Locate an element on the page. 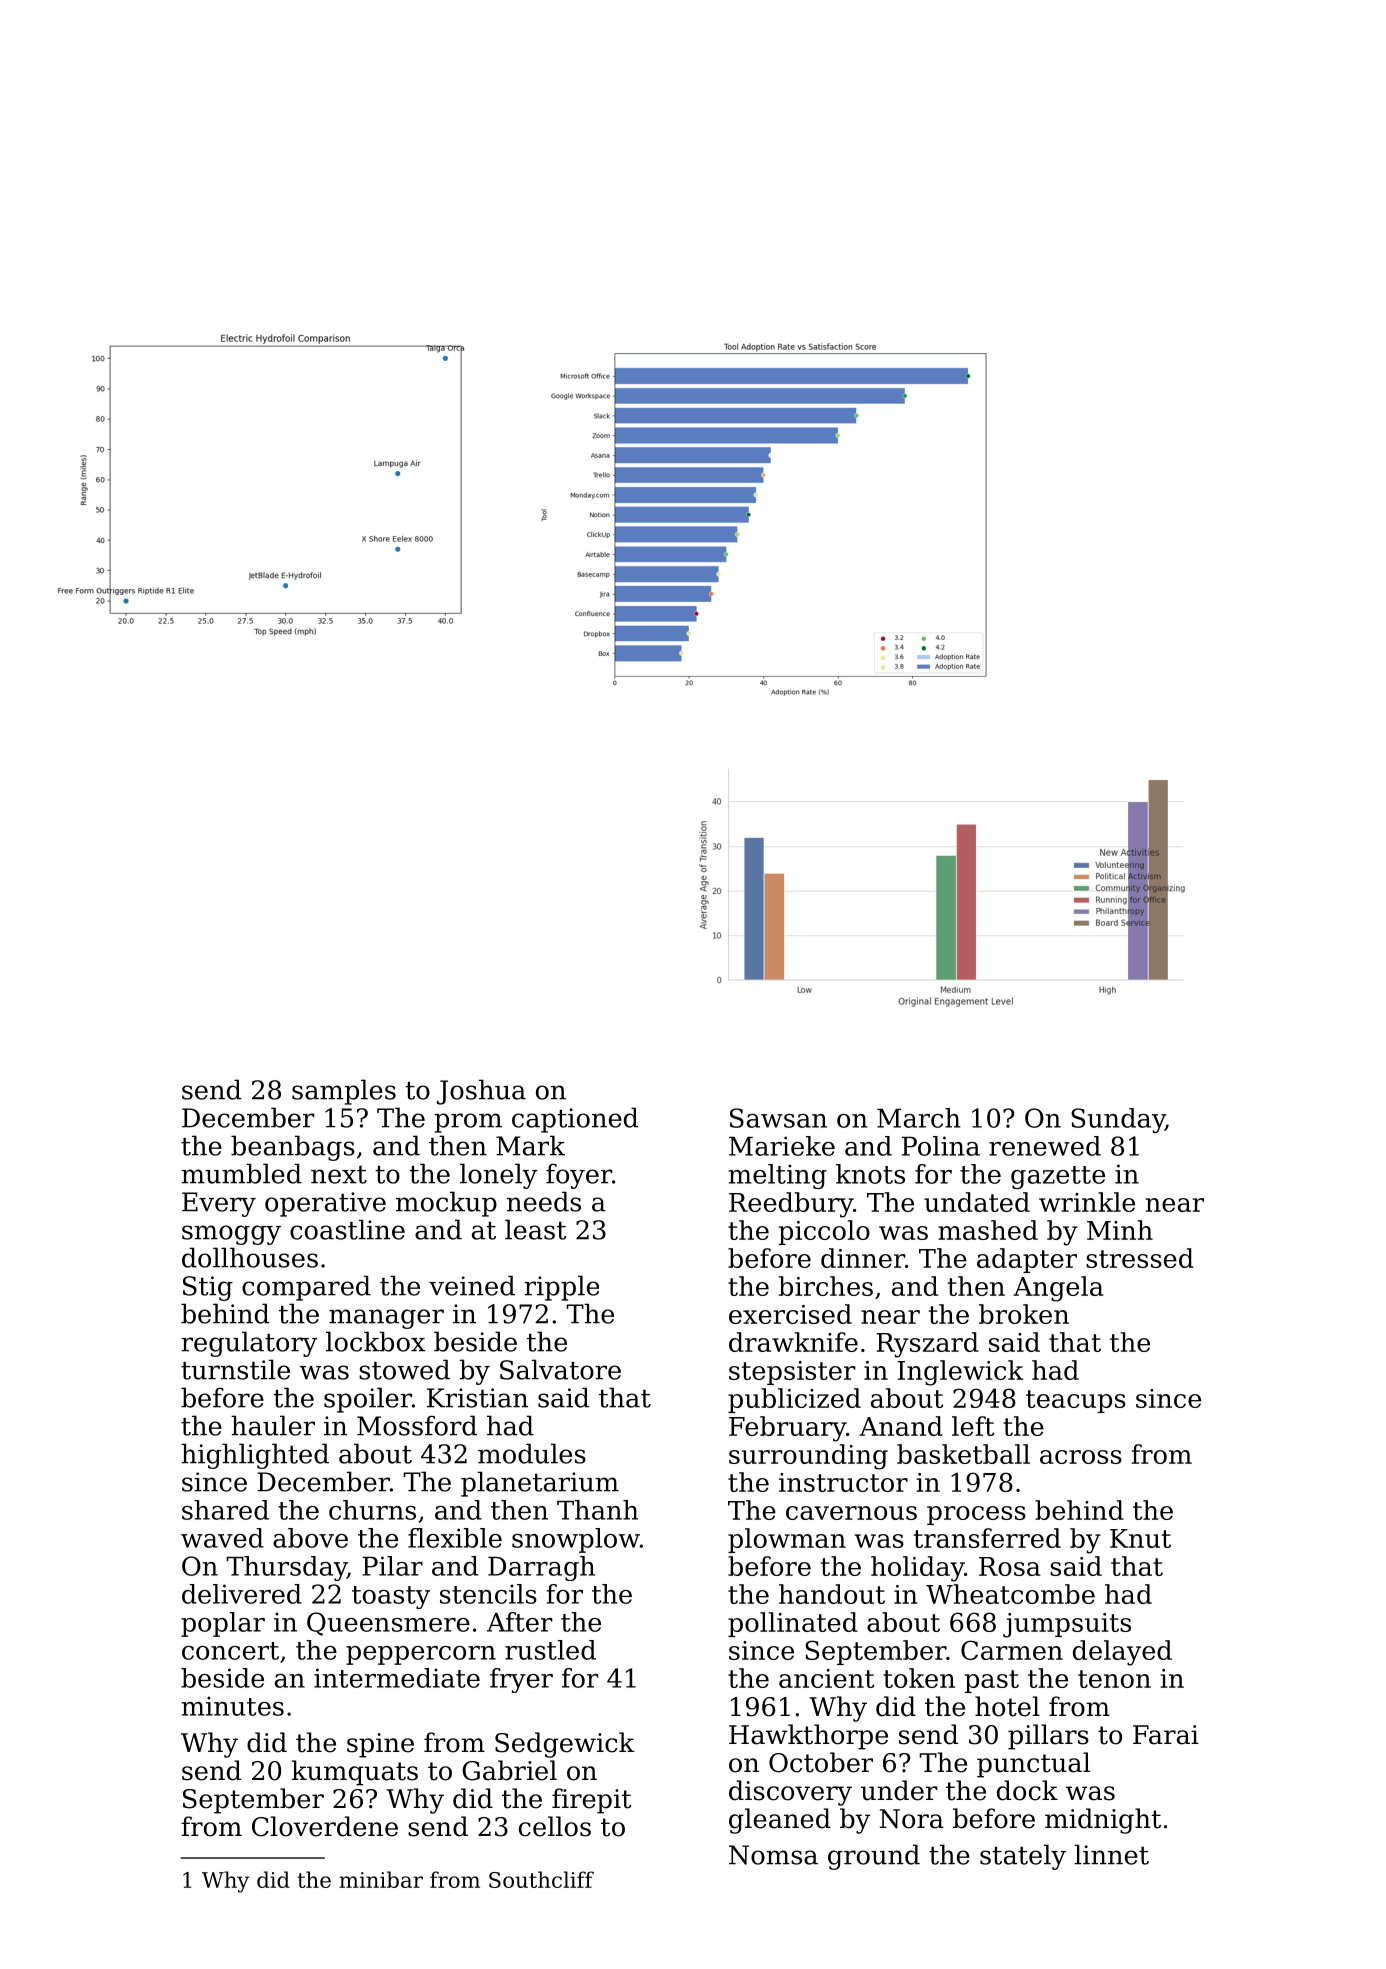  pollinated is located at coordinates (793, 1624).
